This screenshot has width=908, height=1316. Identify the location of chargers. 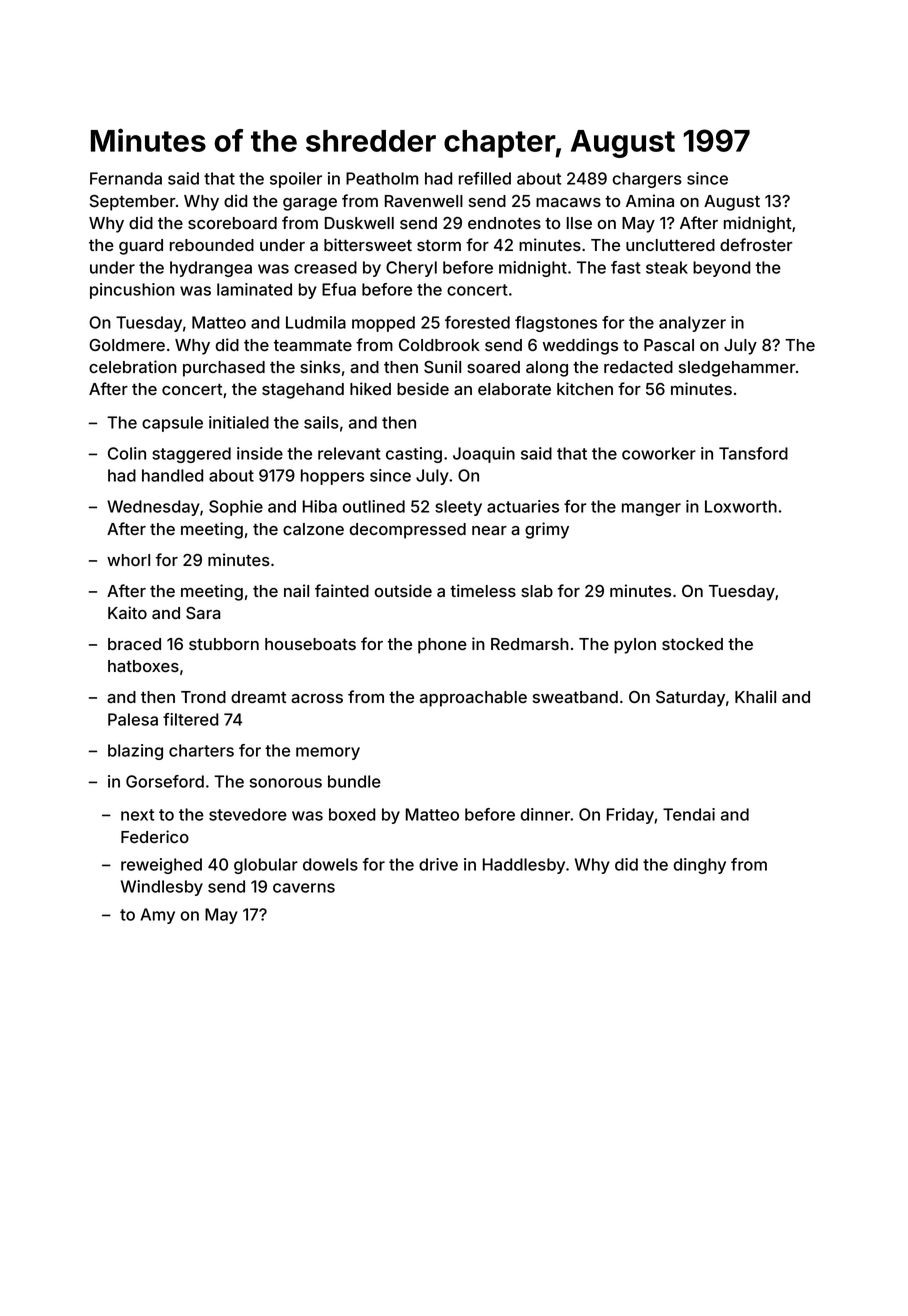
(647, 180).
